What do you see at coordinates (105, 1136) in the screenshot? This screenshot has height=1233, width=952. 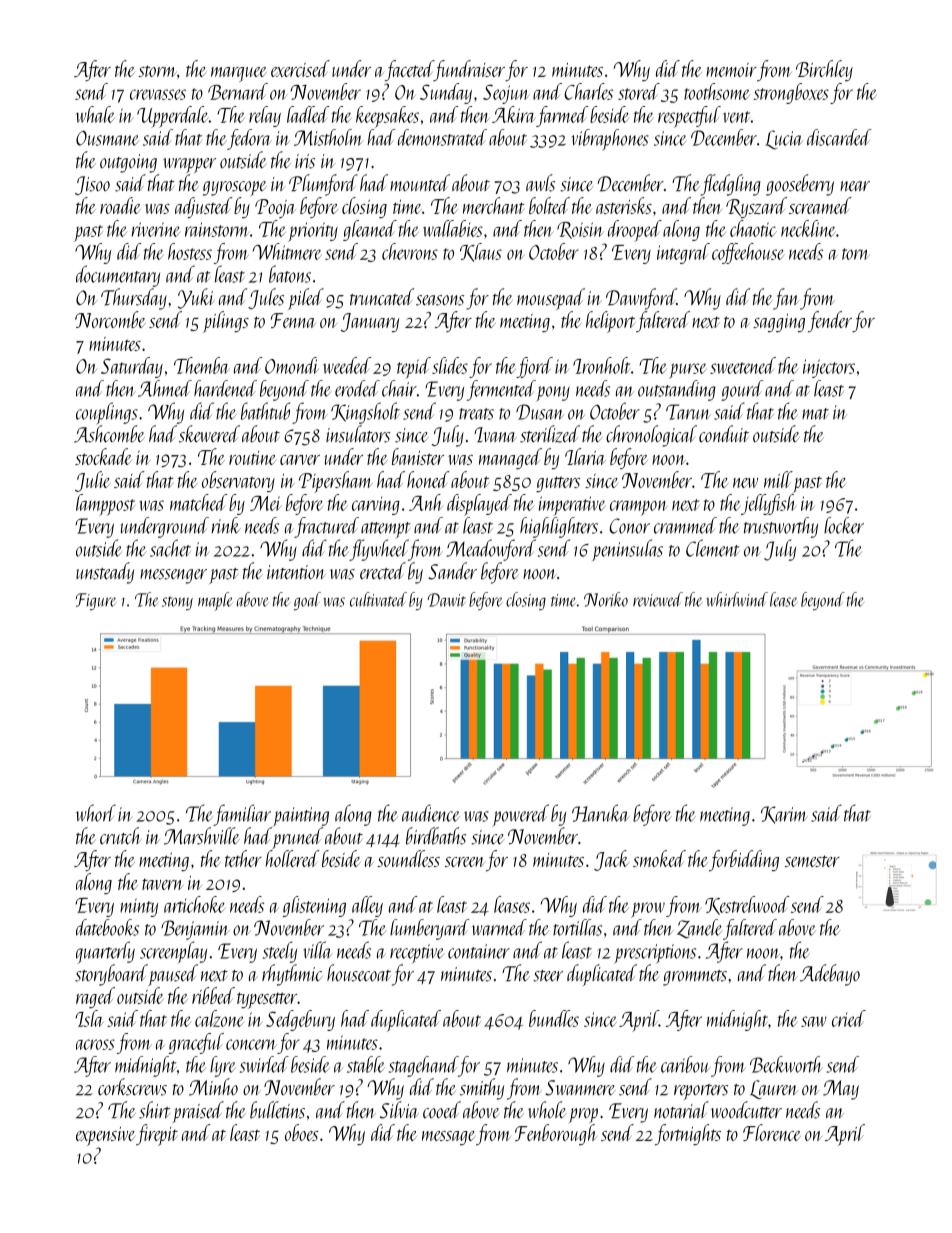 I see `expensive` at bounding box center [105, 1136].
